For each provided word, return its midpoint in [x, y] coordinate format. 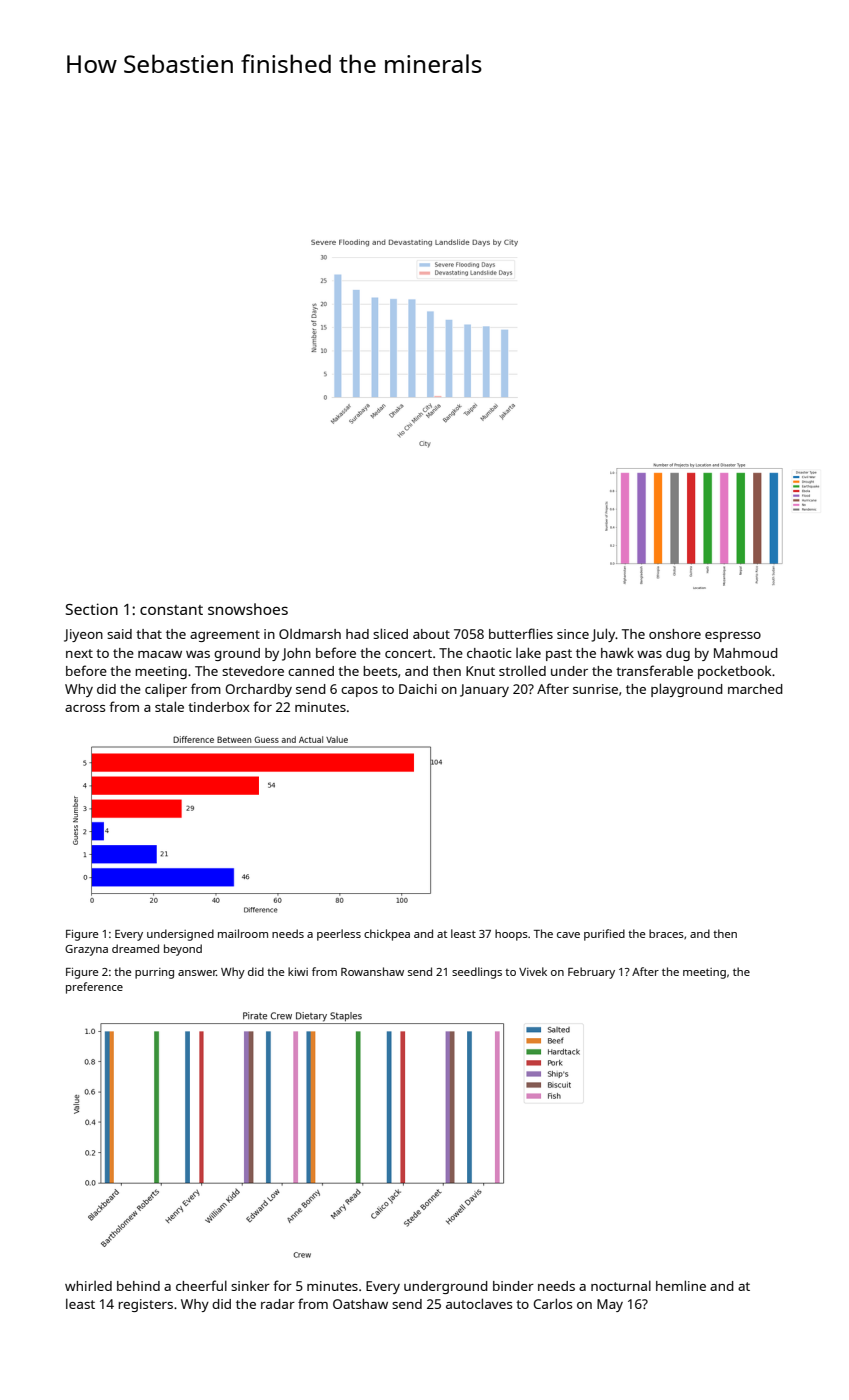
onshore [675, 634]
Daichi [418, 689]
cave [568, 935]
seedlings [477, 973]
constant [171, 610]
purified [604, 935]
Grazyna [86, 950]
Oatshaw [360, 1304]
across [85, 708]
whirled [88, 1286]
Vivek [533, 971]
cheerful [201, 1285]
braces [666, 933]
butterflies [521, 633]
